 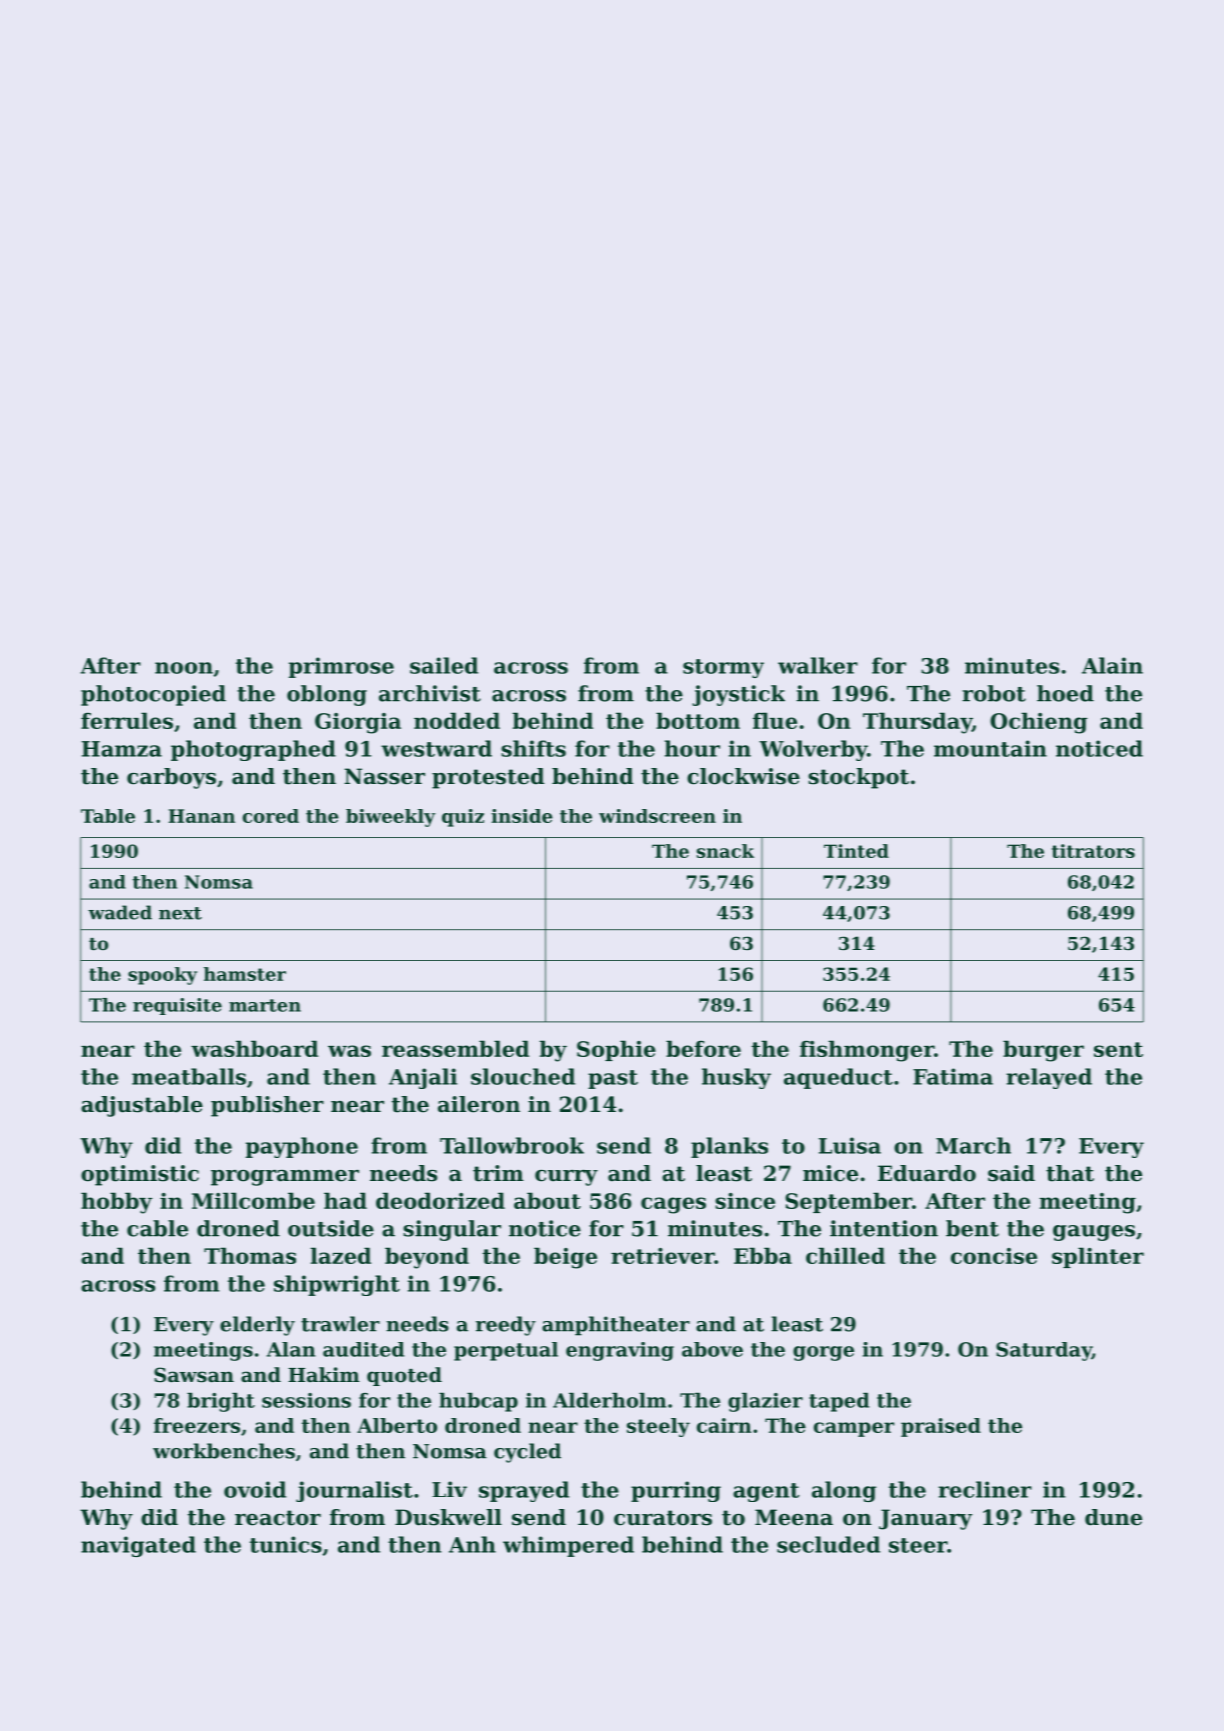 What do you see at coordinates (818, 665) in the screenshot?
I see `walker` at bounding box center [818, 665].
